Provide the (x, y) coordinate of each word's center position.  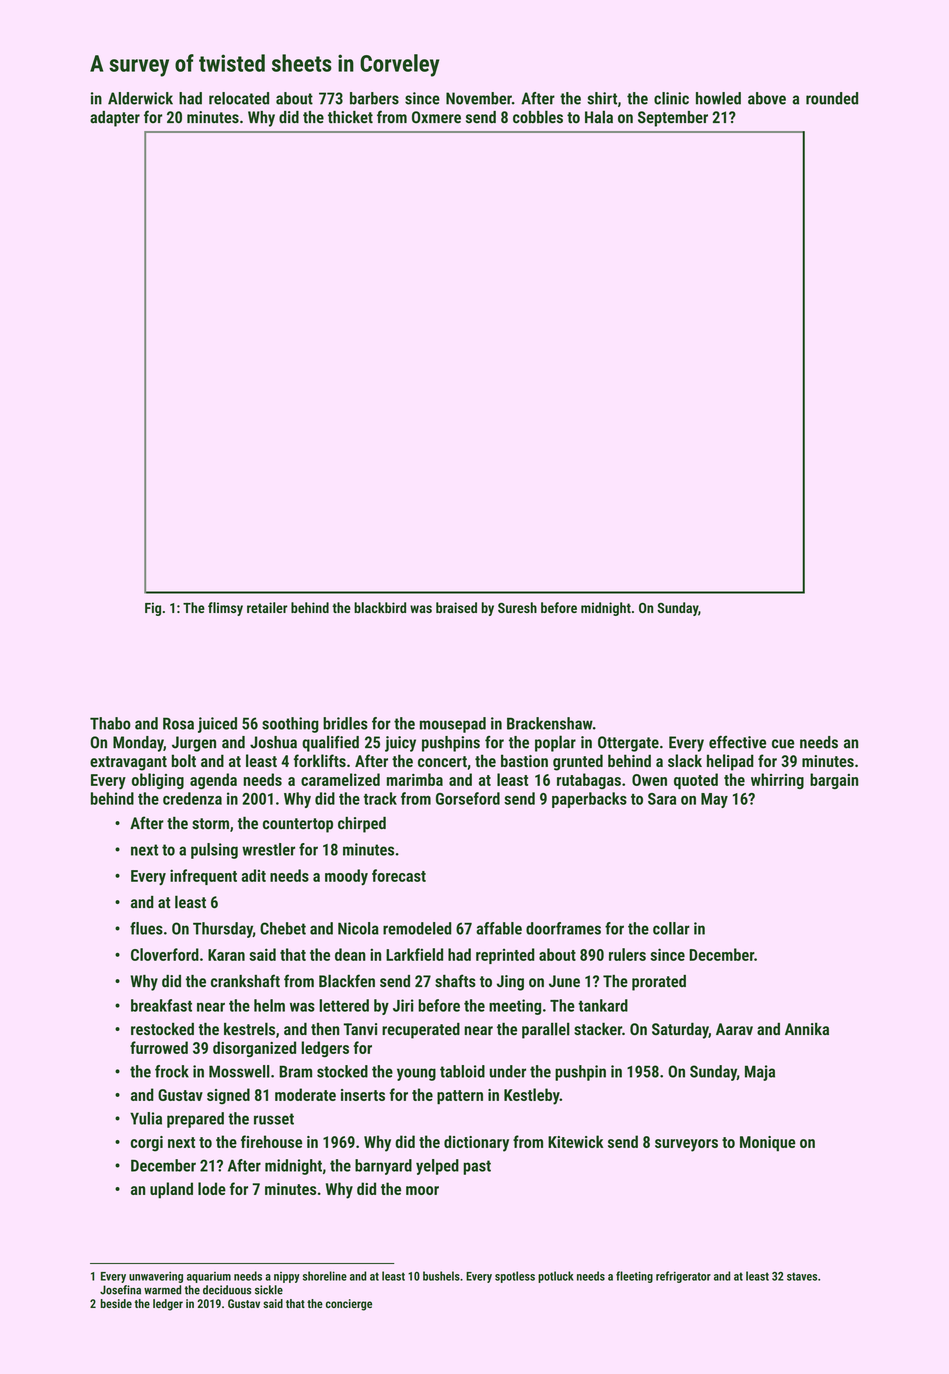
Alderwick (140, 98)
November (479, 98)
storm (210, 823)
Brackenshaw (550, 723)
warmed (162, 1290)
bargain (834, 781)
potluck (556, 1277)
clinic (671, 98)
